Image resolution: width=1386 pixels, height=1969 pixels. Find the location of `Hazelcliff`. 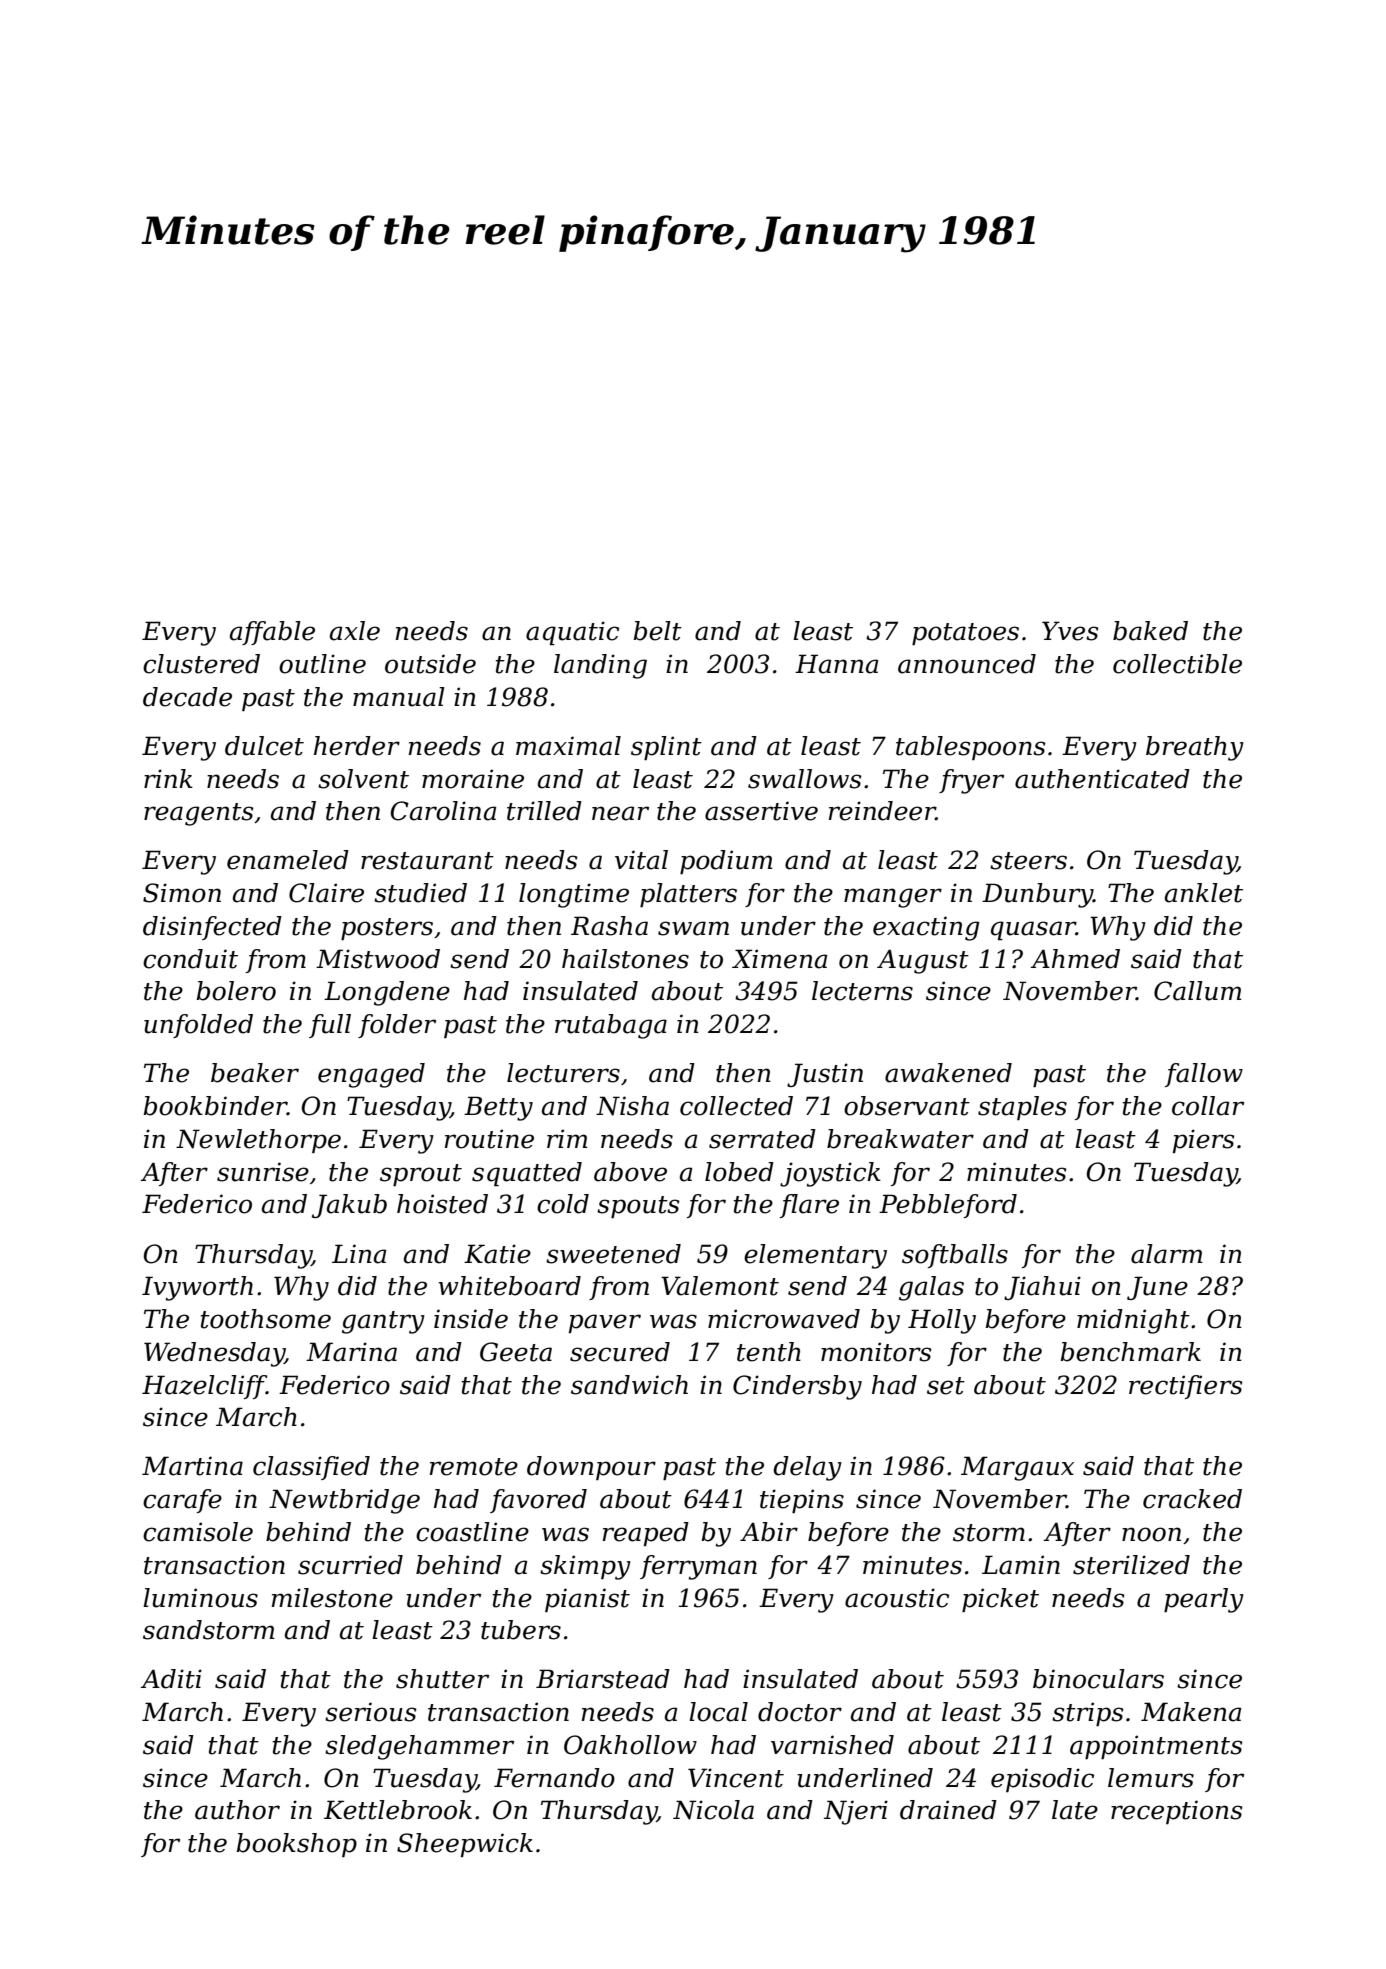

Hazelcliff is located at coordinates (204, 1387).
